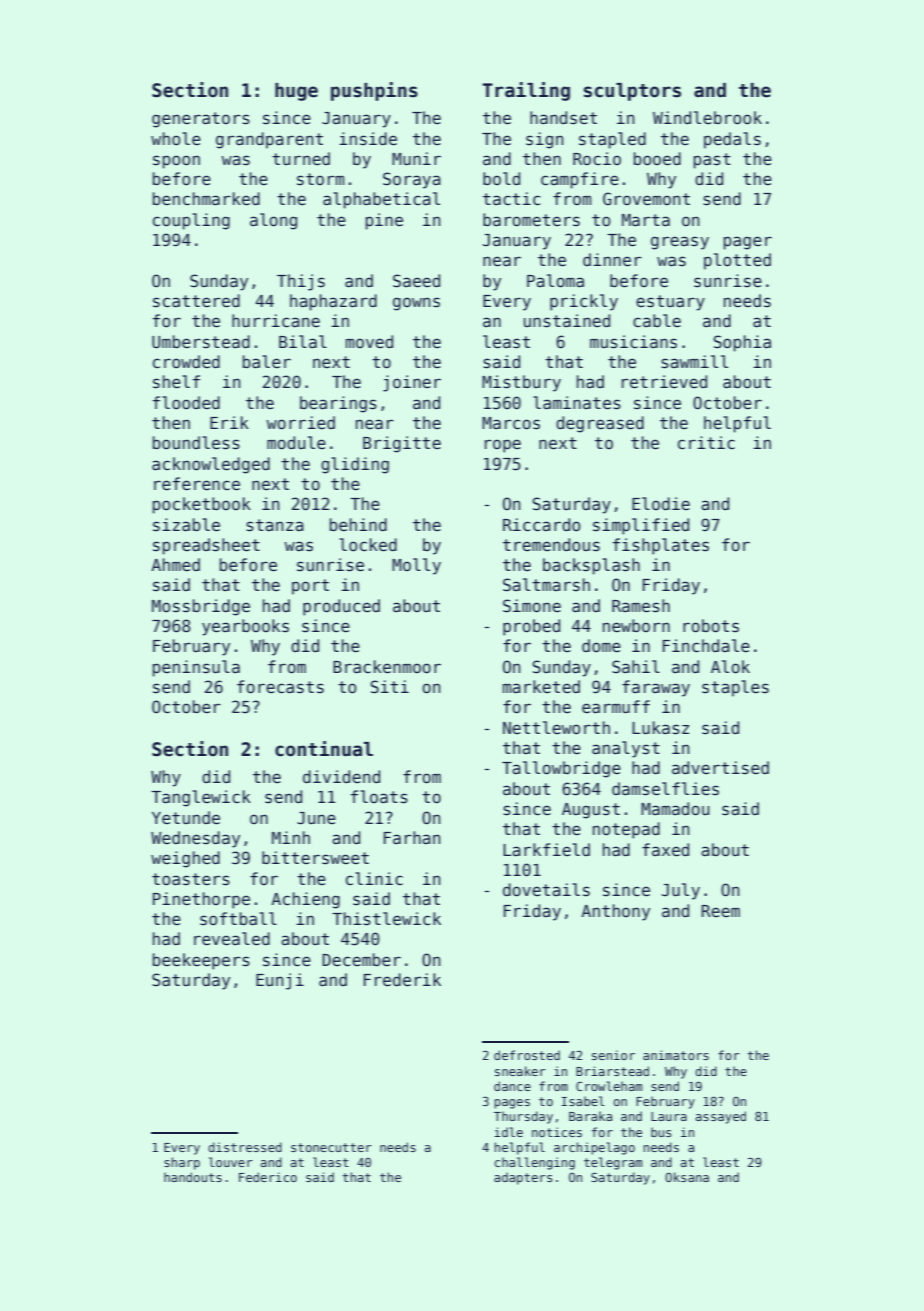 The height and width of the screenshot is (1311, 924). I want to click on Eunji, so click(280, 981).
